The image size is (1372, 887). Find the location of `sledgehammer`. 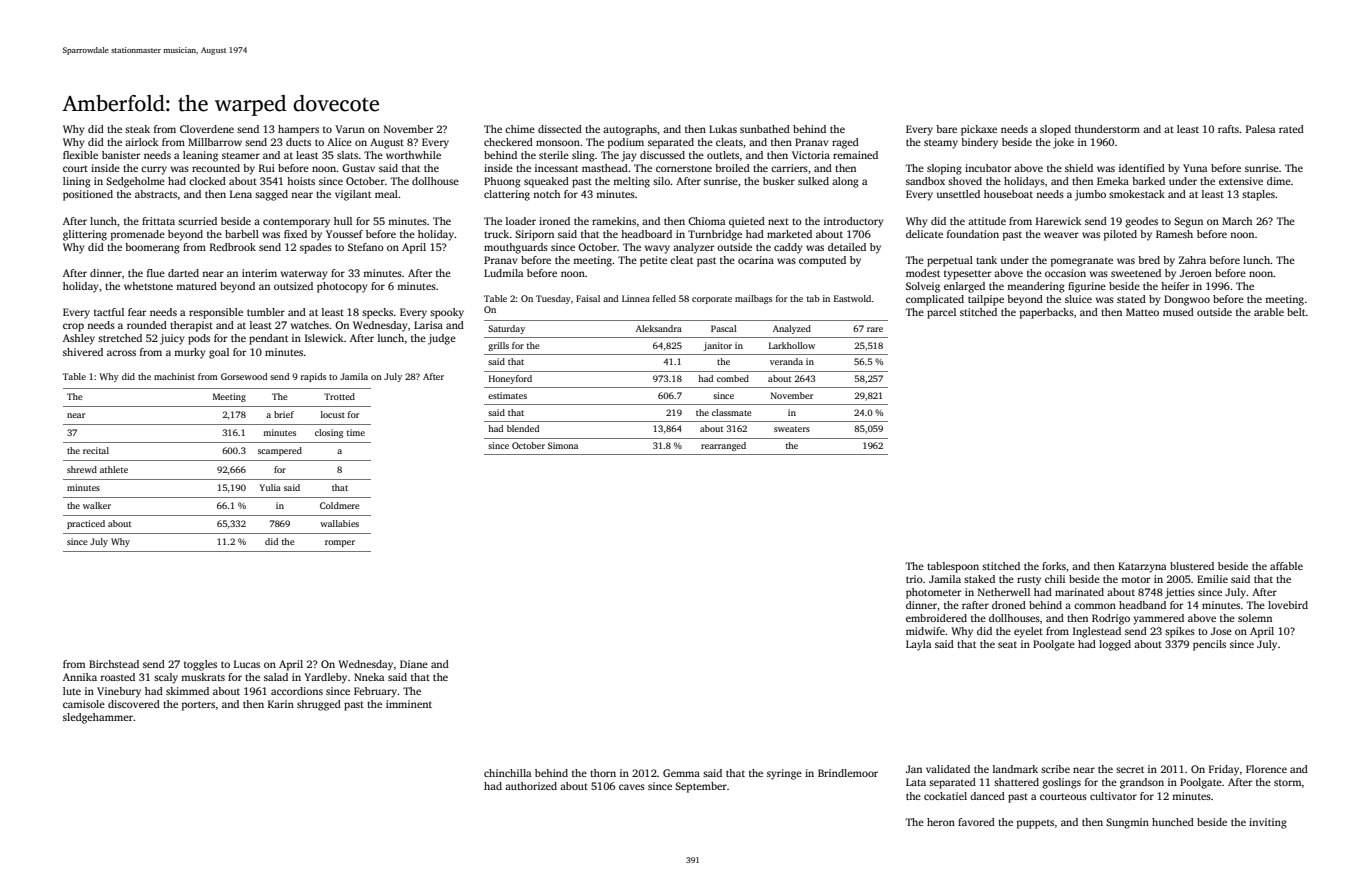

sledgehammer is located at coordinates (98, 718).
